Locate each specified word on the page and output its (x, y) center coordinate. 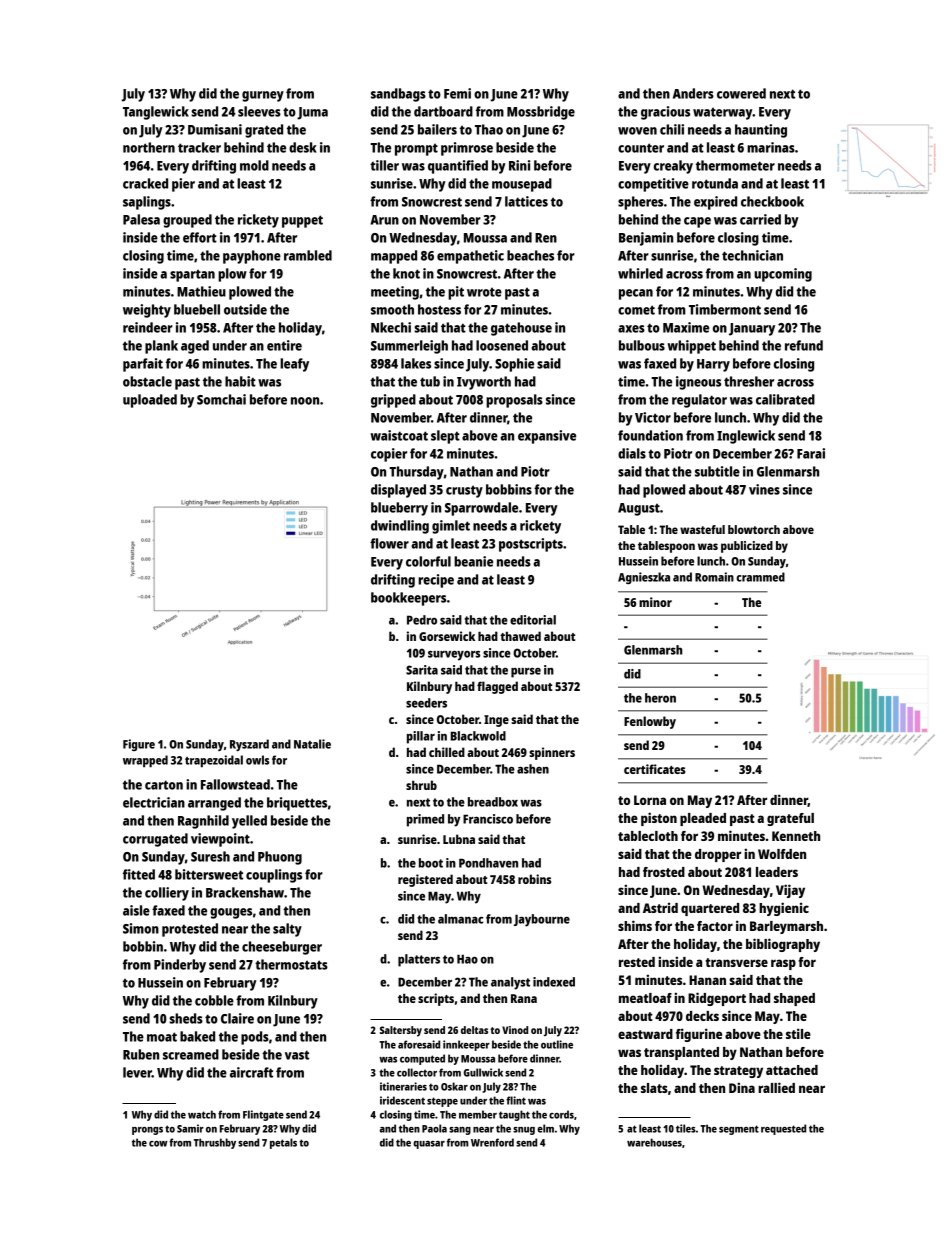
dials (632, 453)
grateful (790, 819)
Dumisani (215, 129)
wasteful (702, 529)
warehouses (654, 1142)
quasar (429, 1145)
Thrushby (215, 1143)
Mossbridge (541, 113)
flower (389, 543)
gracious (665, 113)
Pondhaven (488, 863)
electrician (154, 802)
